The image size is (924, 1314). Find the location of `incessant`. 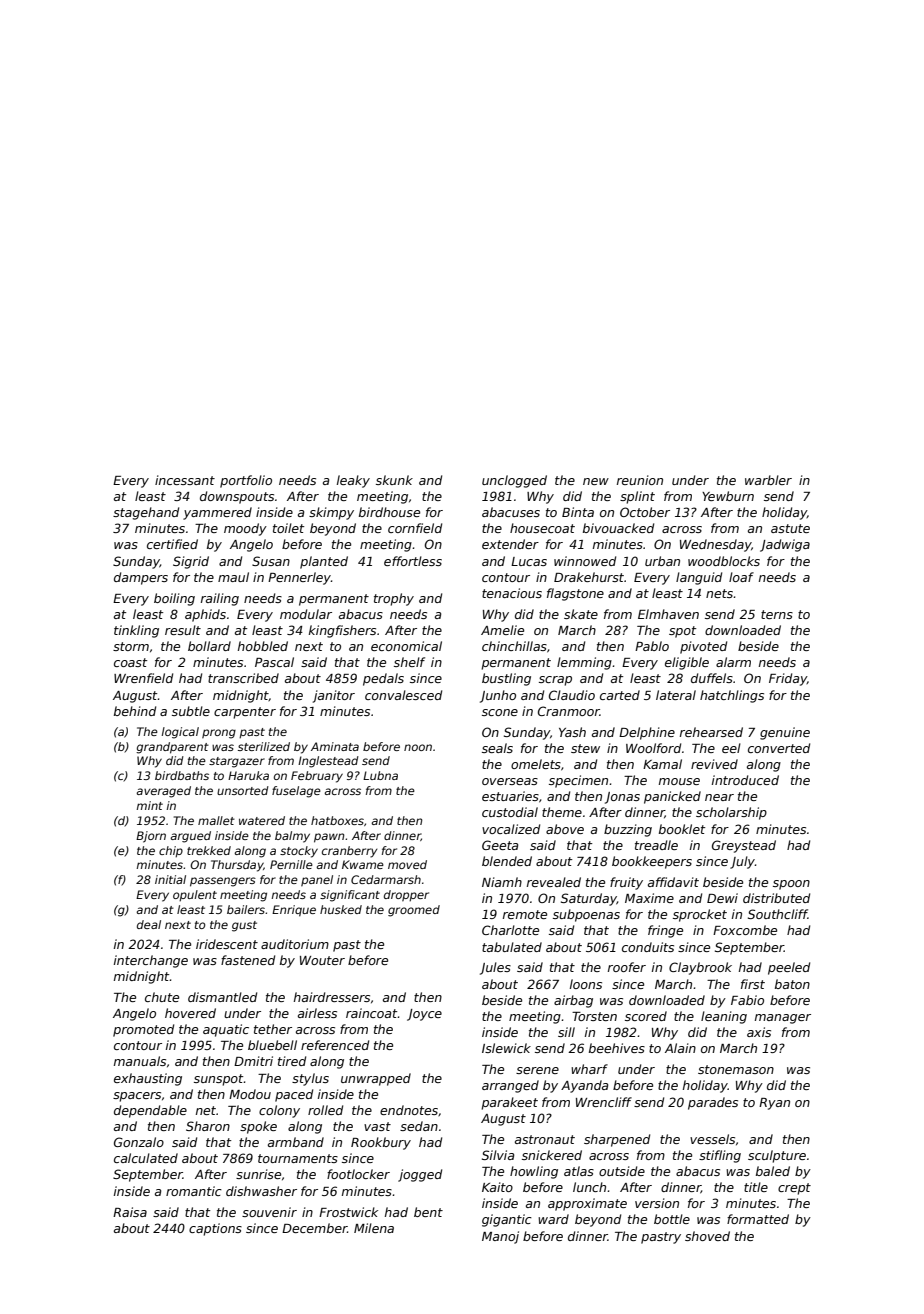

incessant is located at coordinates (185, 480).
